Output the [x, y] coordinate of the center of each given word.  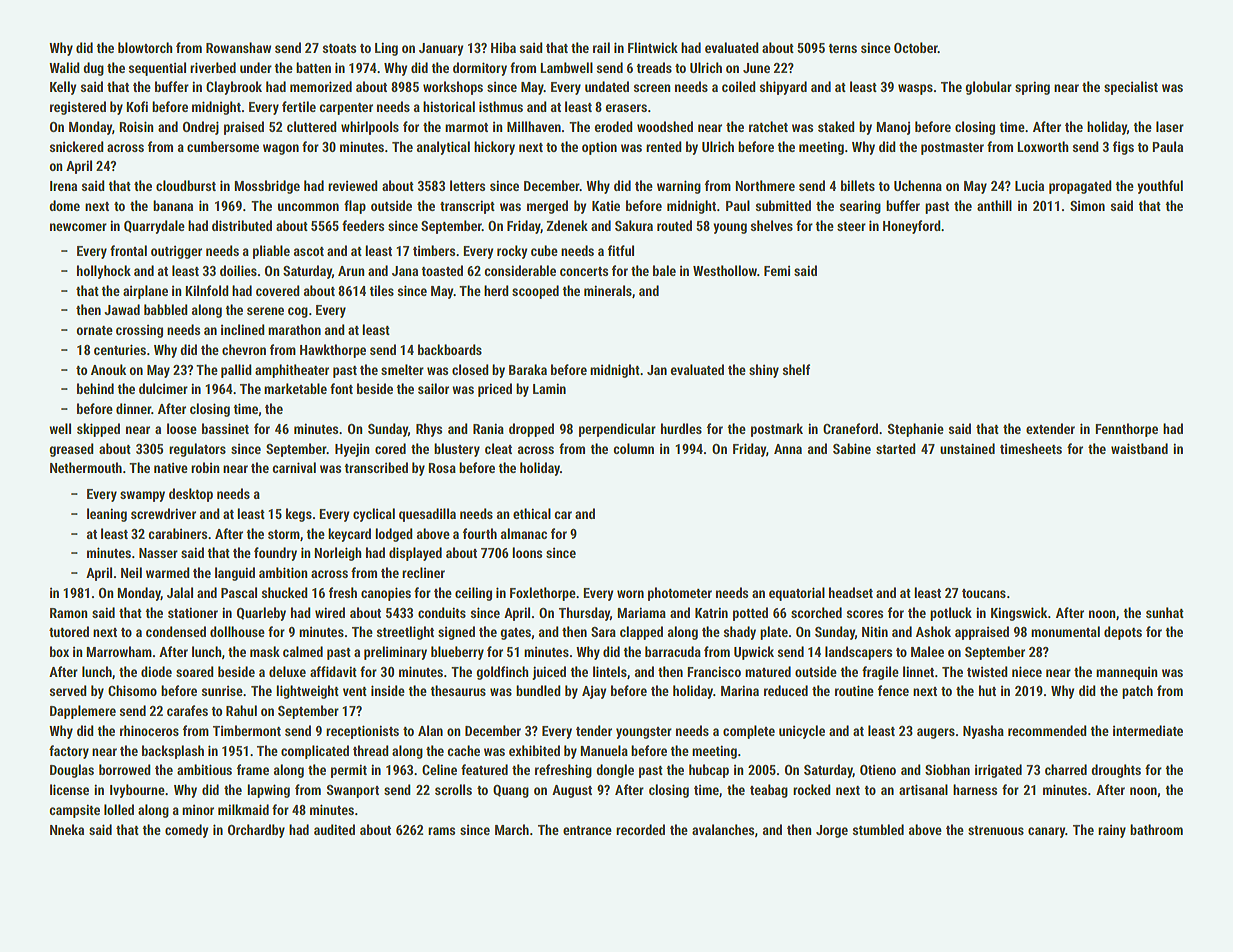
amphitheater [292, 371]
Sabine [852, 448]
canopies [386, 594]
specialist [1131, 88]
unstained [967, 448]
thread [371, 750]
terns [842, 48]
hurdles [681, 428]
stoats [339, 48]
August [572, 791]
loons [527, 552]
